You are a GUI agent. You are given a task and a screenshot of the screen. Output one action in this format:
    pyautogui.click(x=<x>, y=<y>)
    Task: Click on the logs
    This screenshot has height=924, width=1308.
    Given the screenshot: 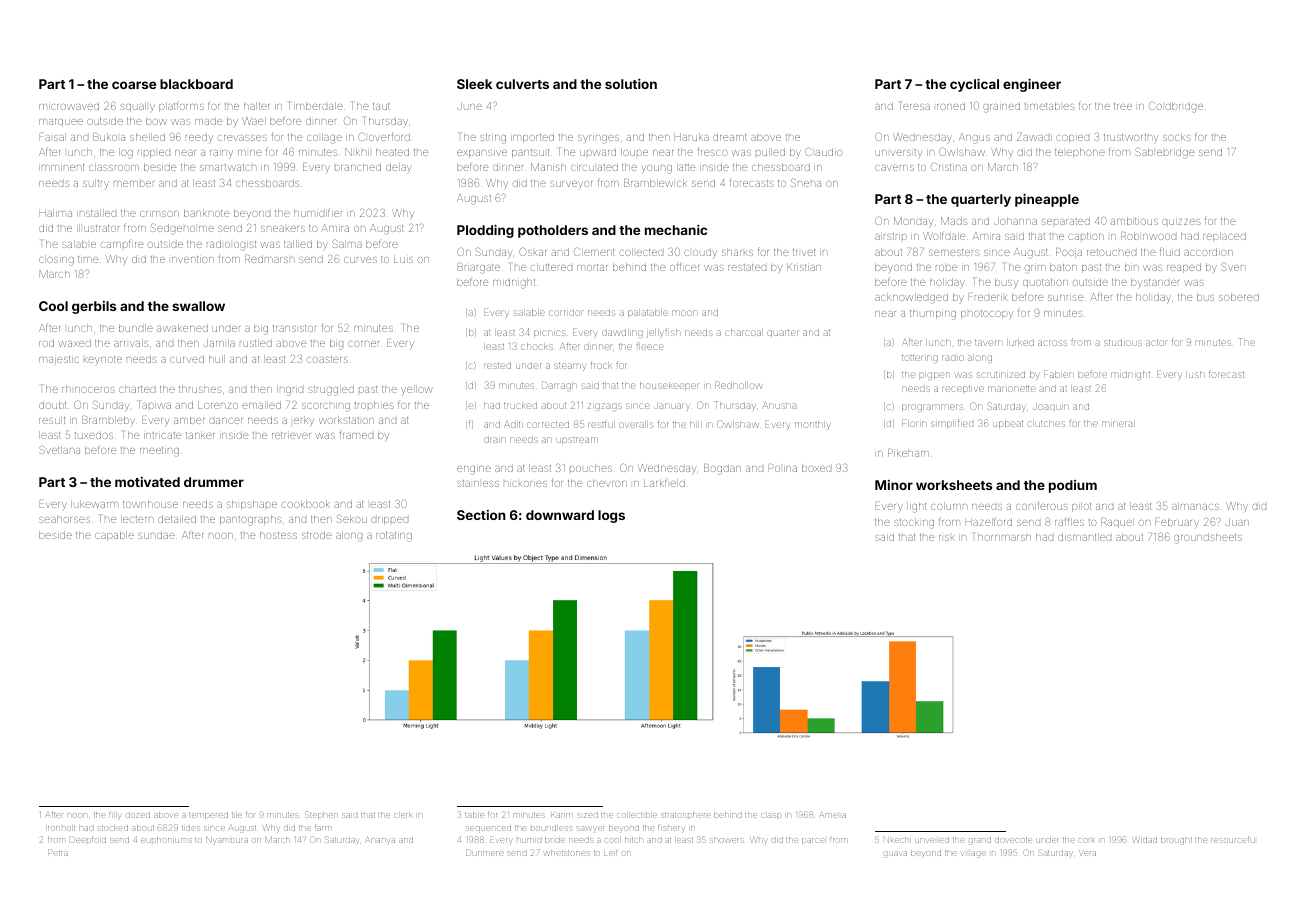 What is the action you would take?
    pyautogui.click(x=611, y=516)
